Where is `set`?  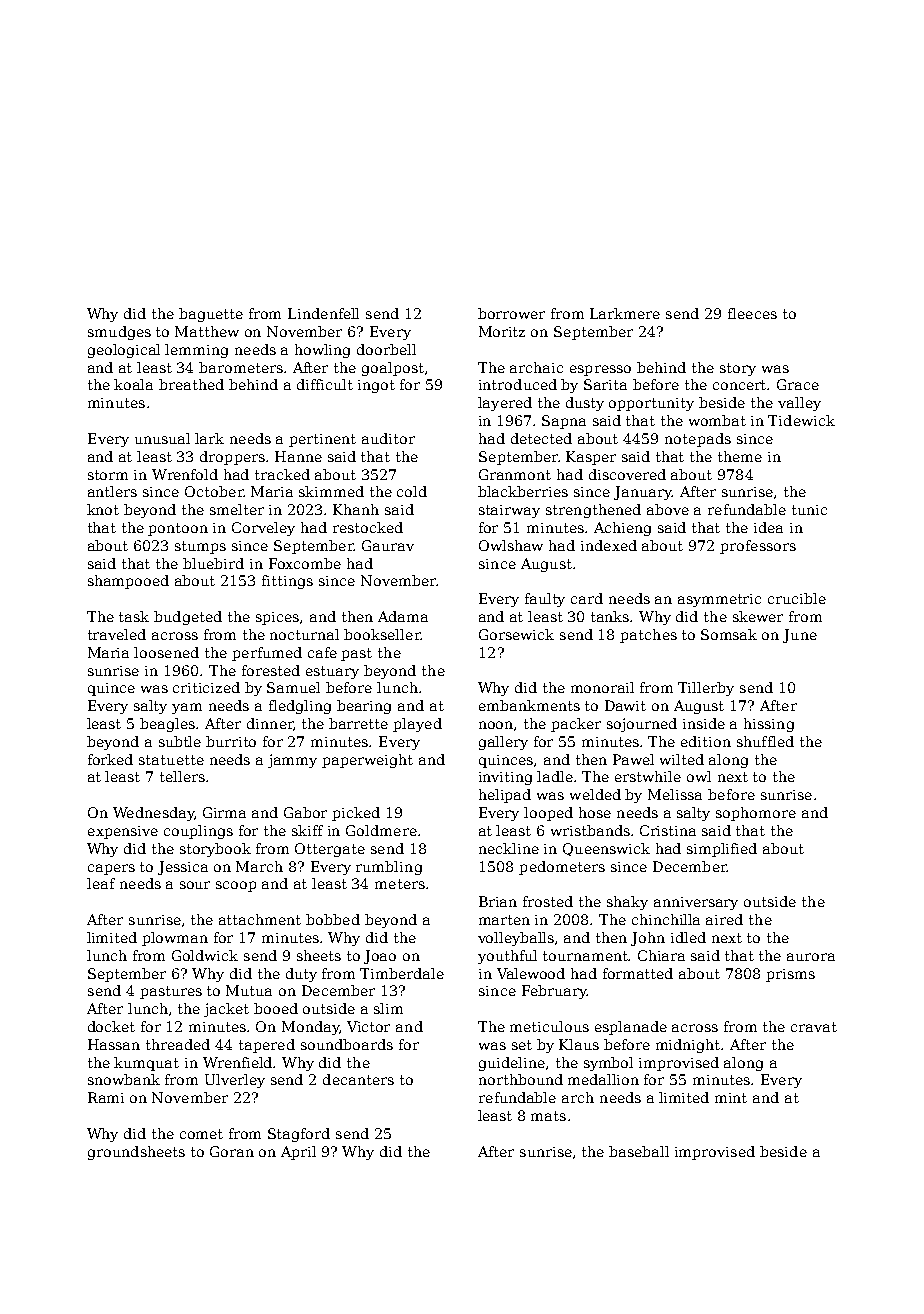
set is located at coordinates (522, 1045).
